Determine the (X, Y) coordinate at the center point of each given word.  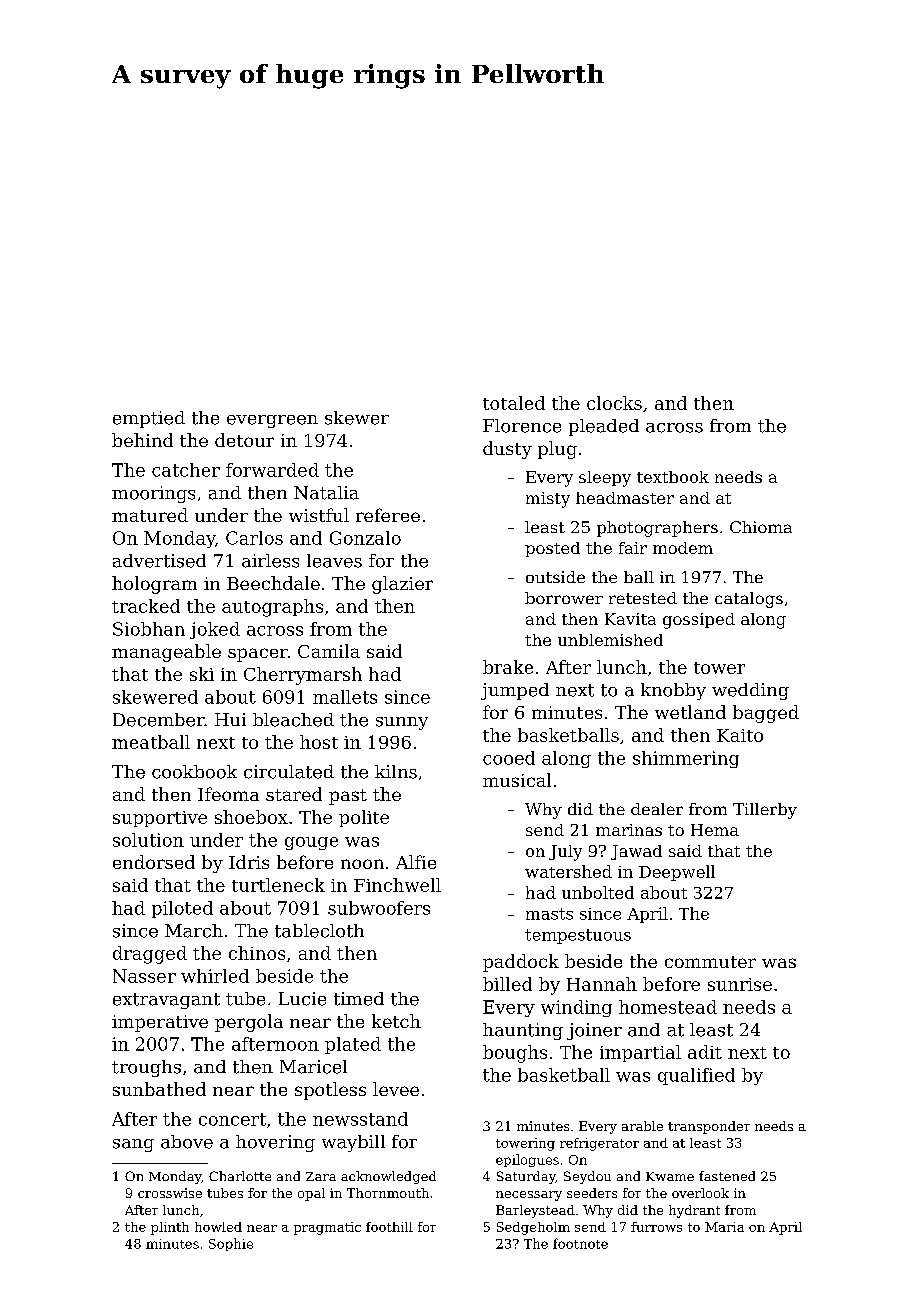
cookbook (194, 772)
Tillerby (765, 811)
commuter (710, 962)
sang (133, 1145)
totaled (514, 403)
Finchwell (397, 885)
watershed (568, 871)
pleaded (604, 427)
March (194, 931)
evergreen (272, 421)
